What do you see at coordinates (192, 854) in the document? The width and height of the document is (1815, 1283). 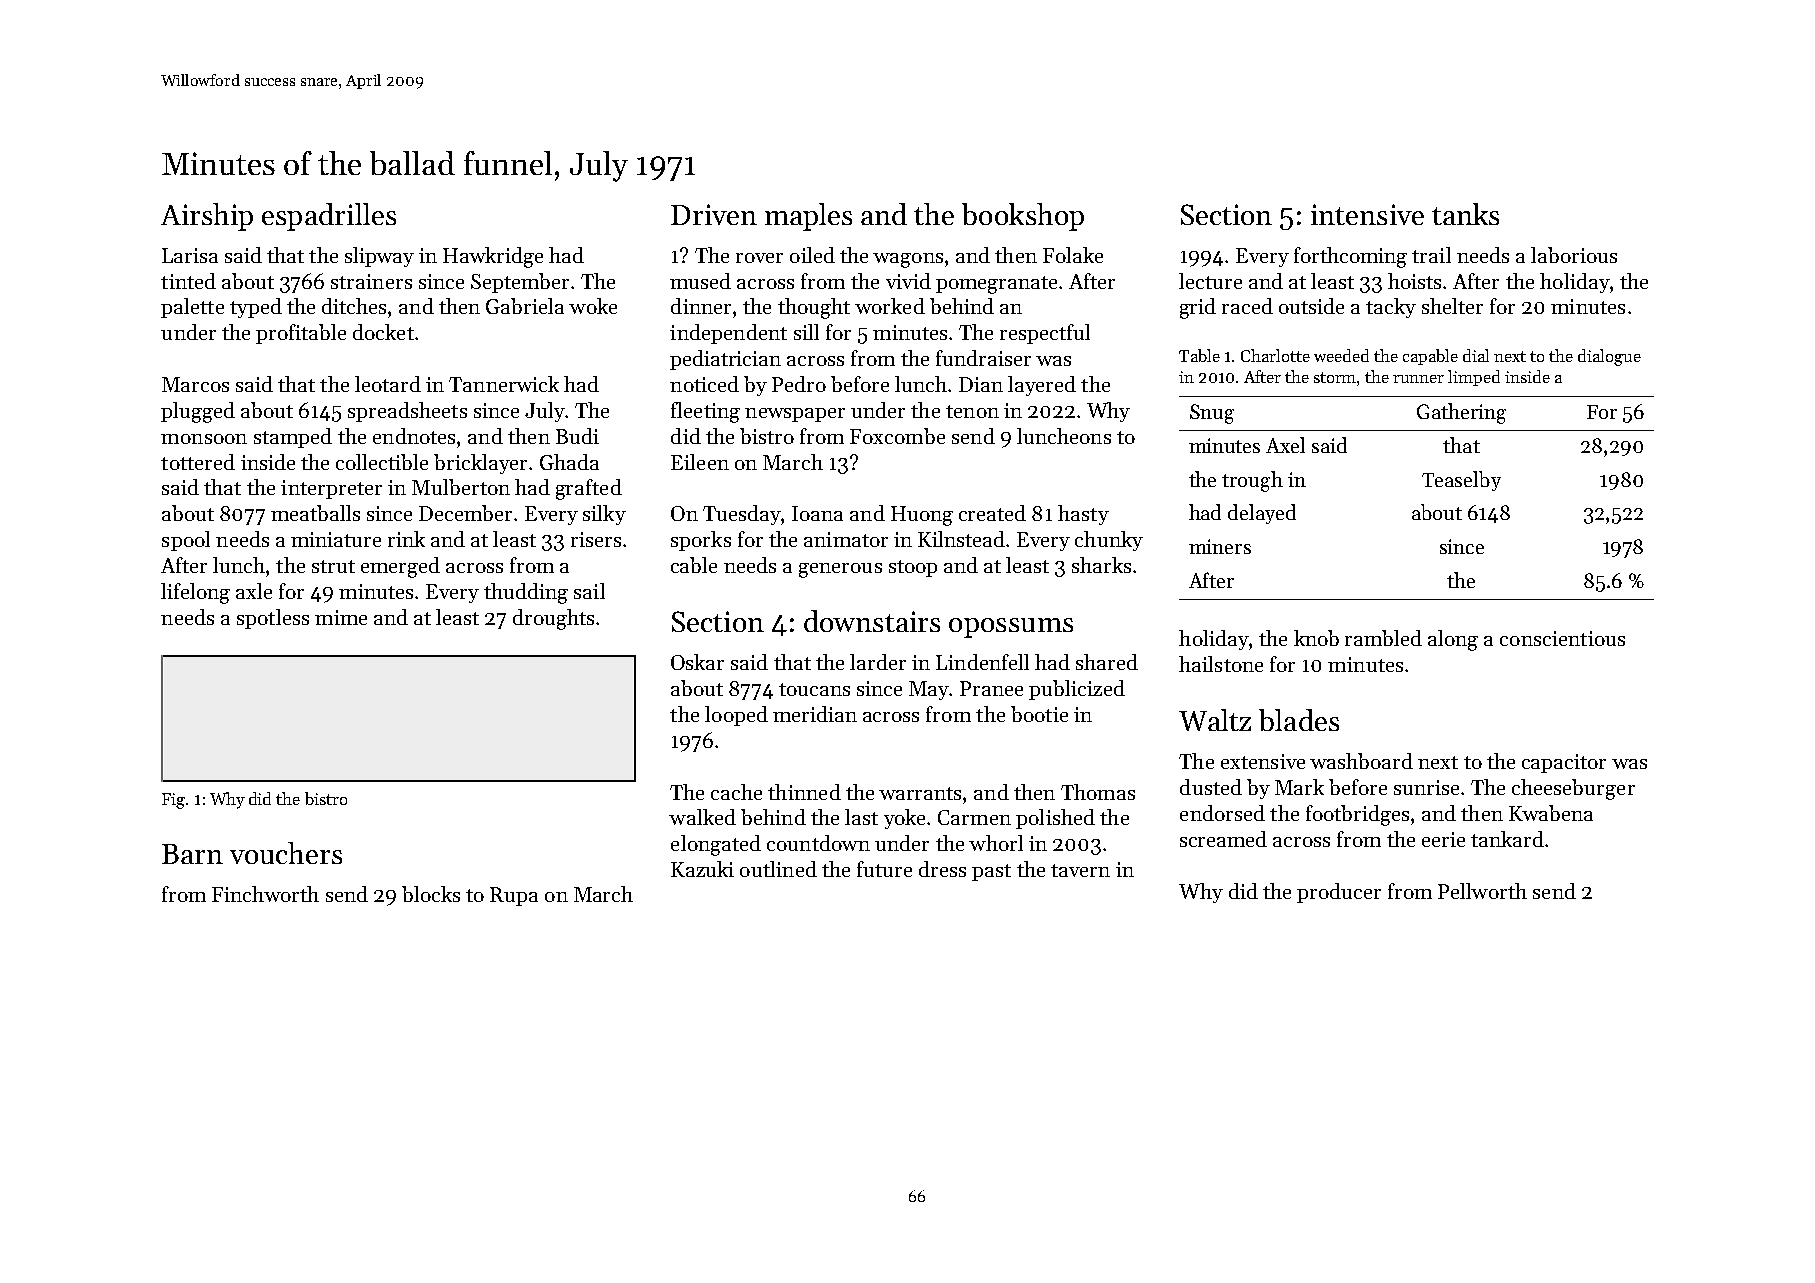 I see `Barn` at bounding box center [192, 854].
